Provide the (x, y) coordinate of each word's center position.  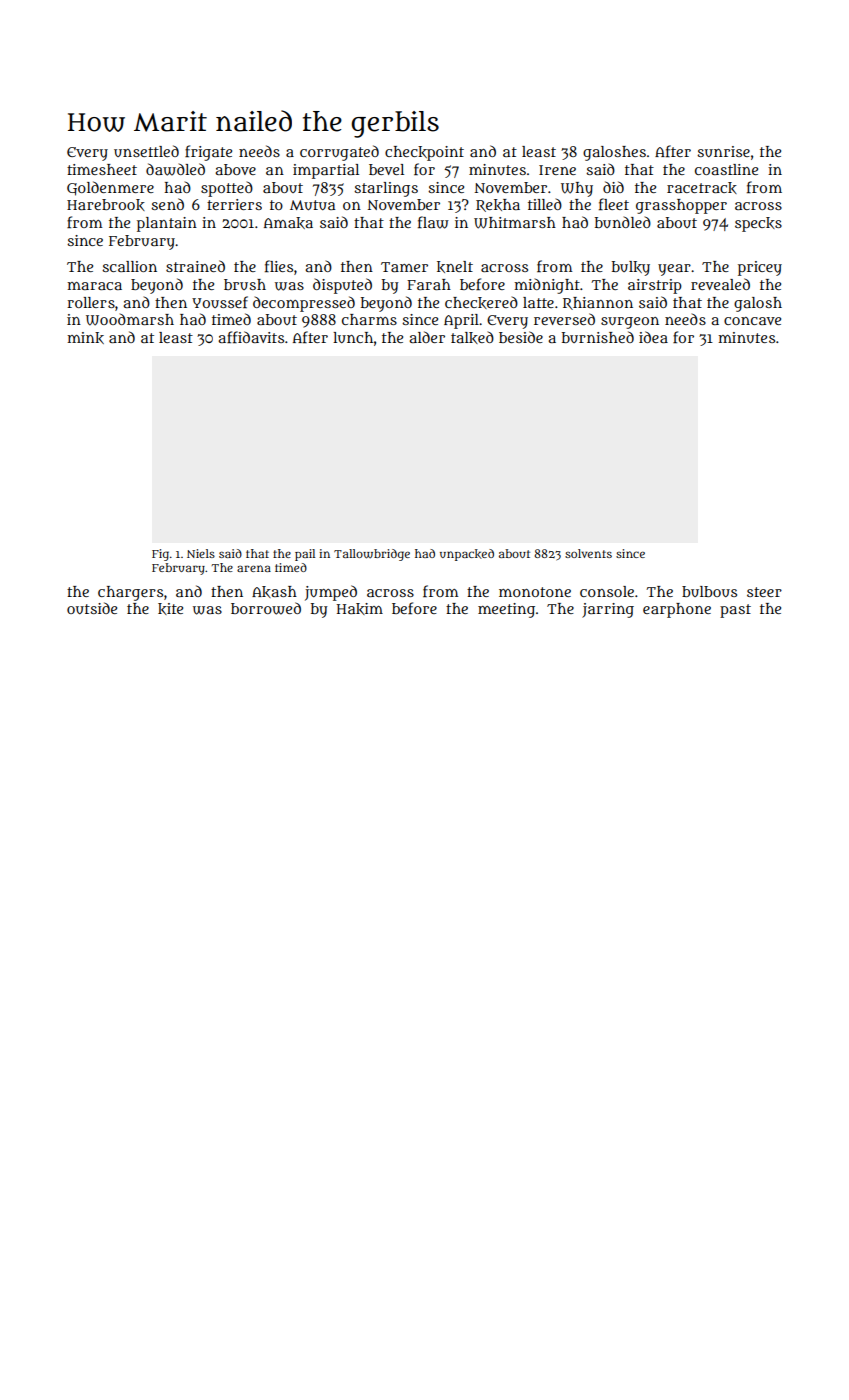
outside (92, 608)
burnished (598, 337)
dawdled (175, 169)
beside (521, 337)
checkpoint (424, 153)
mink (85, 338)
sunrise (723, 151)
